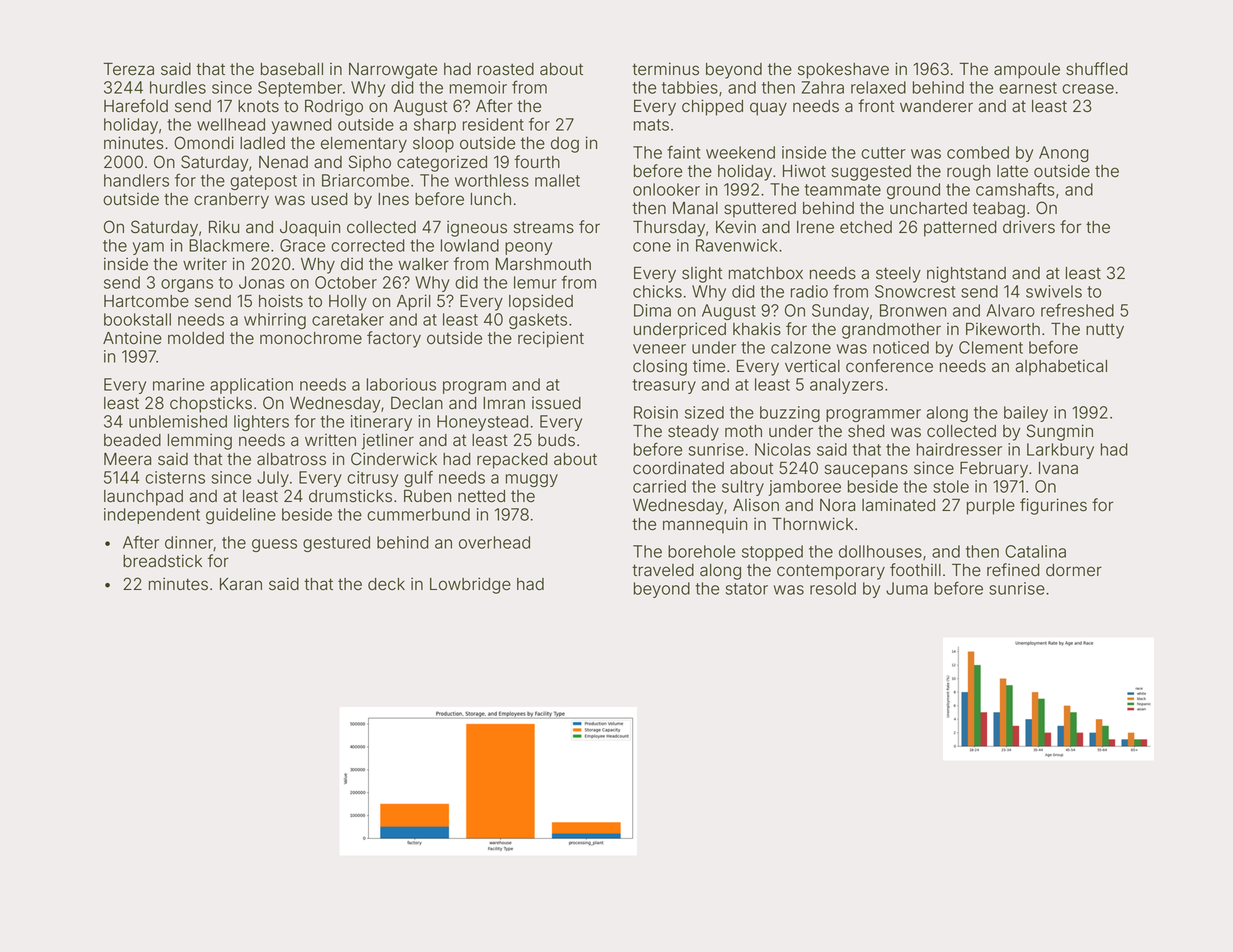  I want to click on yam, so click(148, 248).
